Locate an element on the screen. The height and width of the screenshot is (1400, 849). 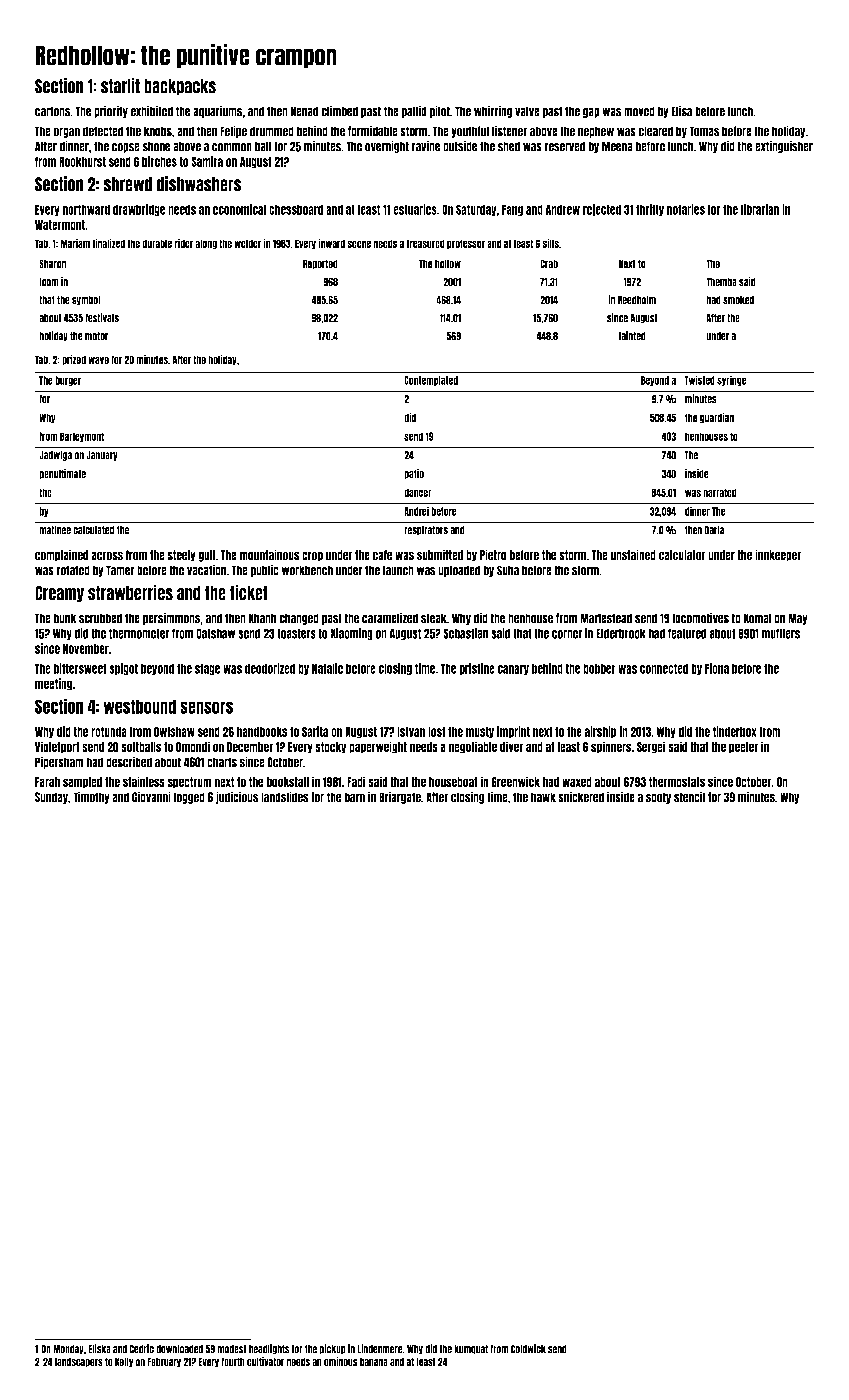
calculator is located at coordinates (682, 555).
